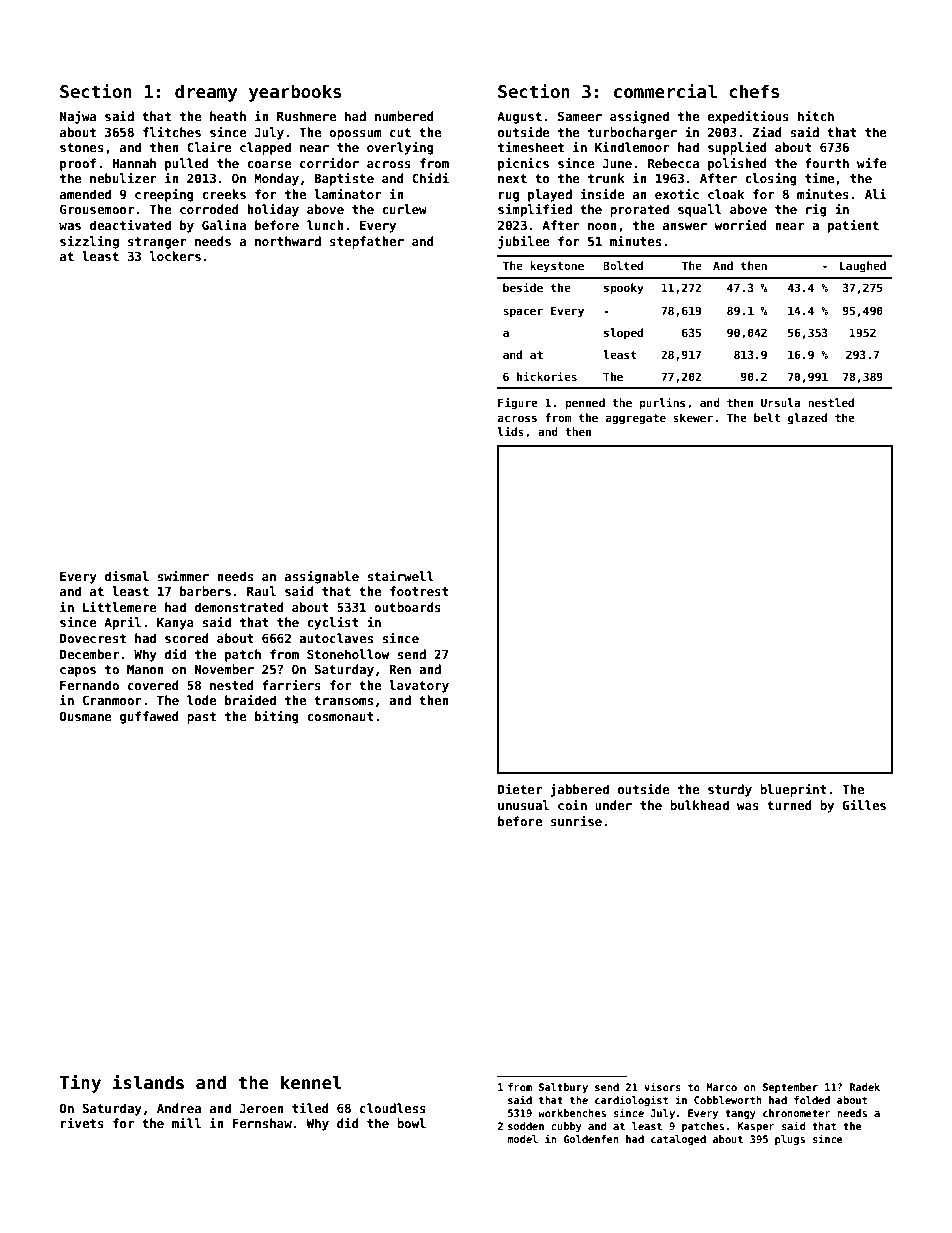  I want to click on chefs, so click(754, 91).
